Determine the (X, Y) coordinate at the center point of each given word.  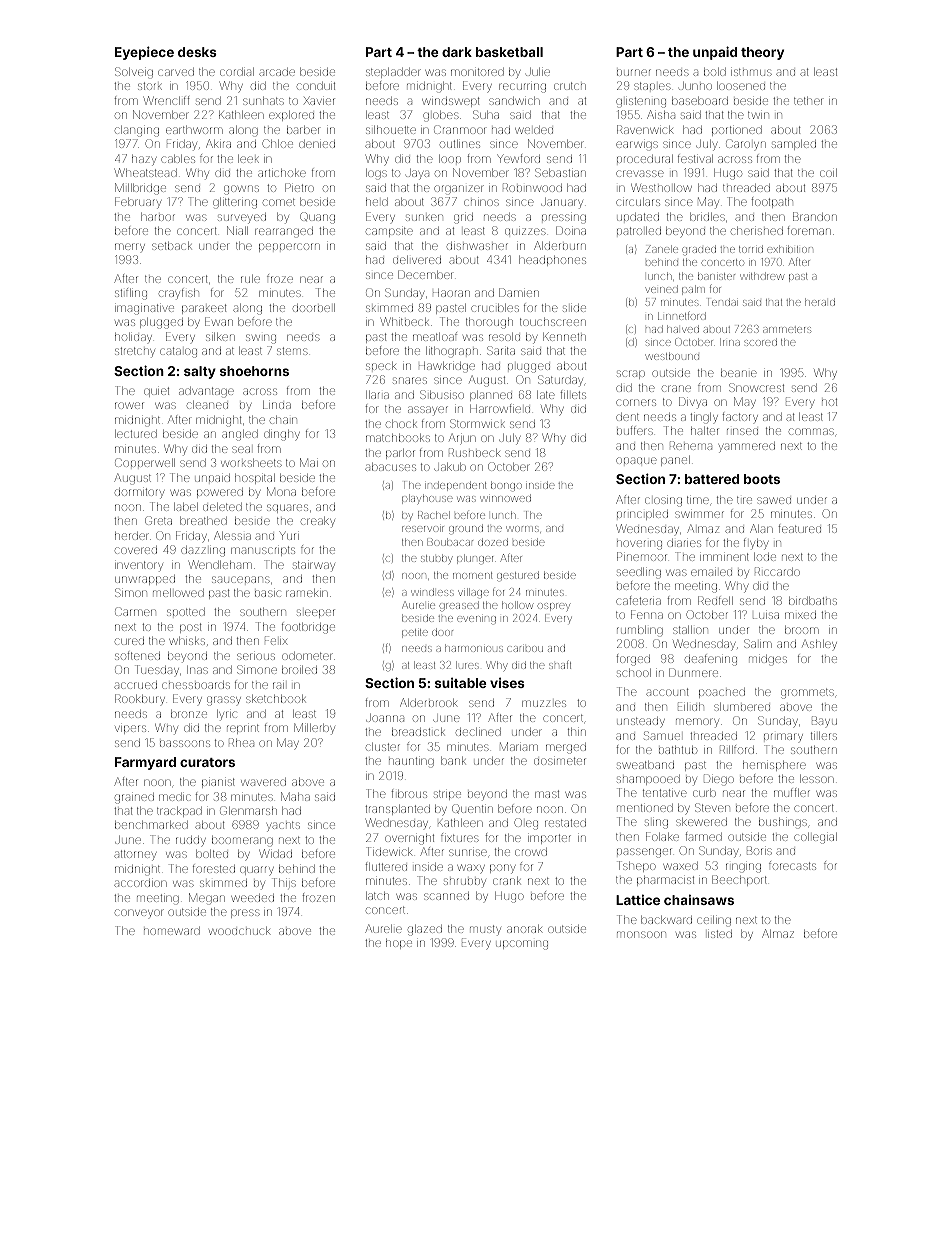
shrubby (465, 883)
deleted (222, 507)
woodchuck (239, 931)
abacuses (390, 467)
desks (197, 52)
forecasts (792, 865)
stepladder (393, 73)
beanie (738, 373)
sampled (794, 145)
